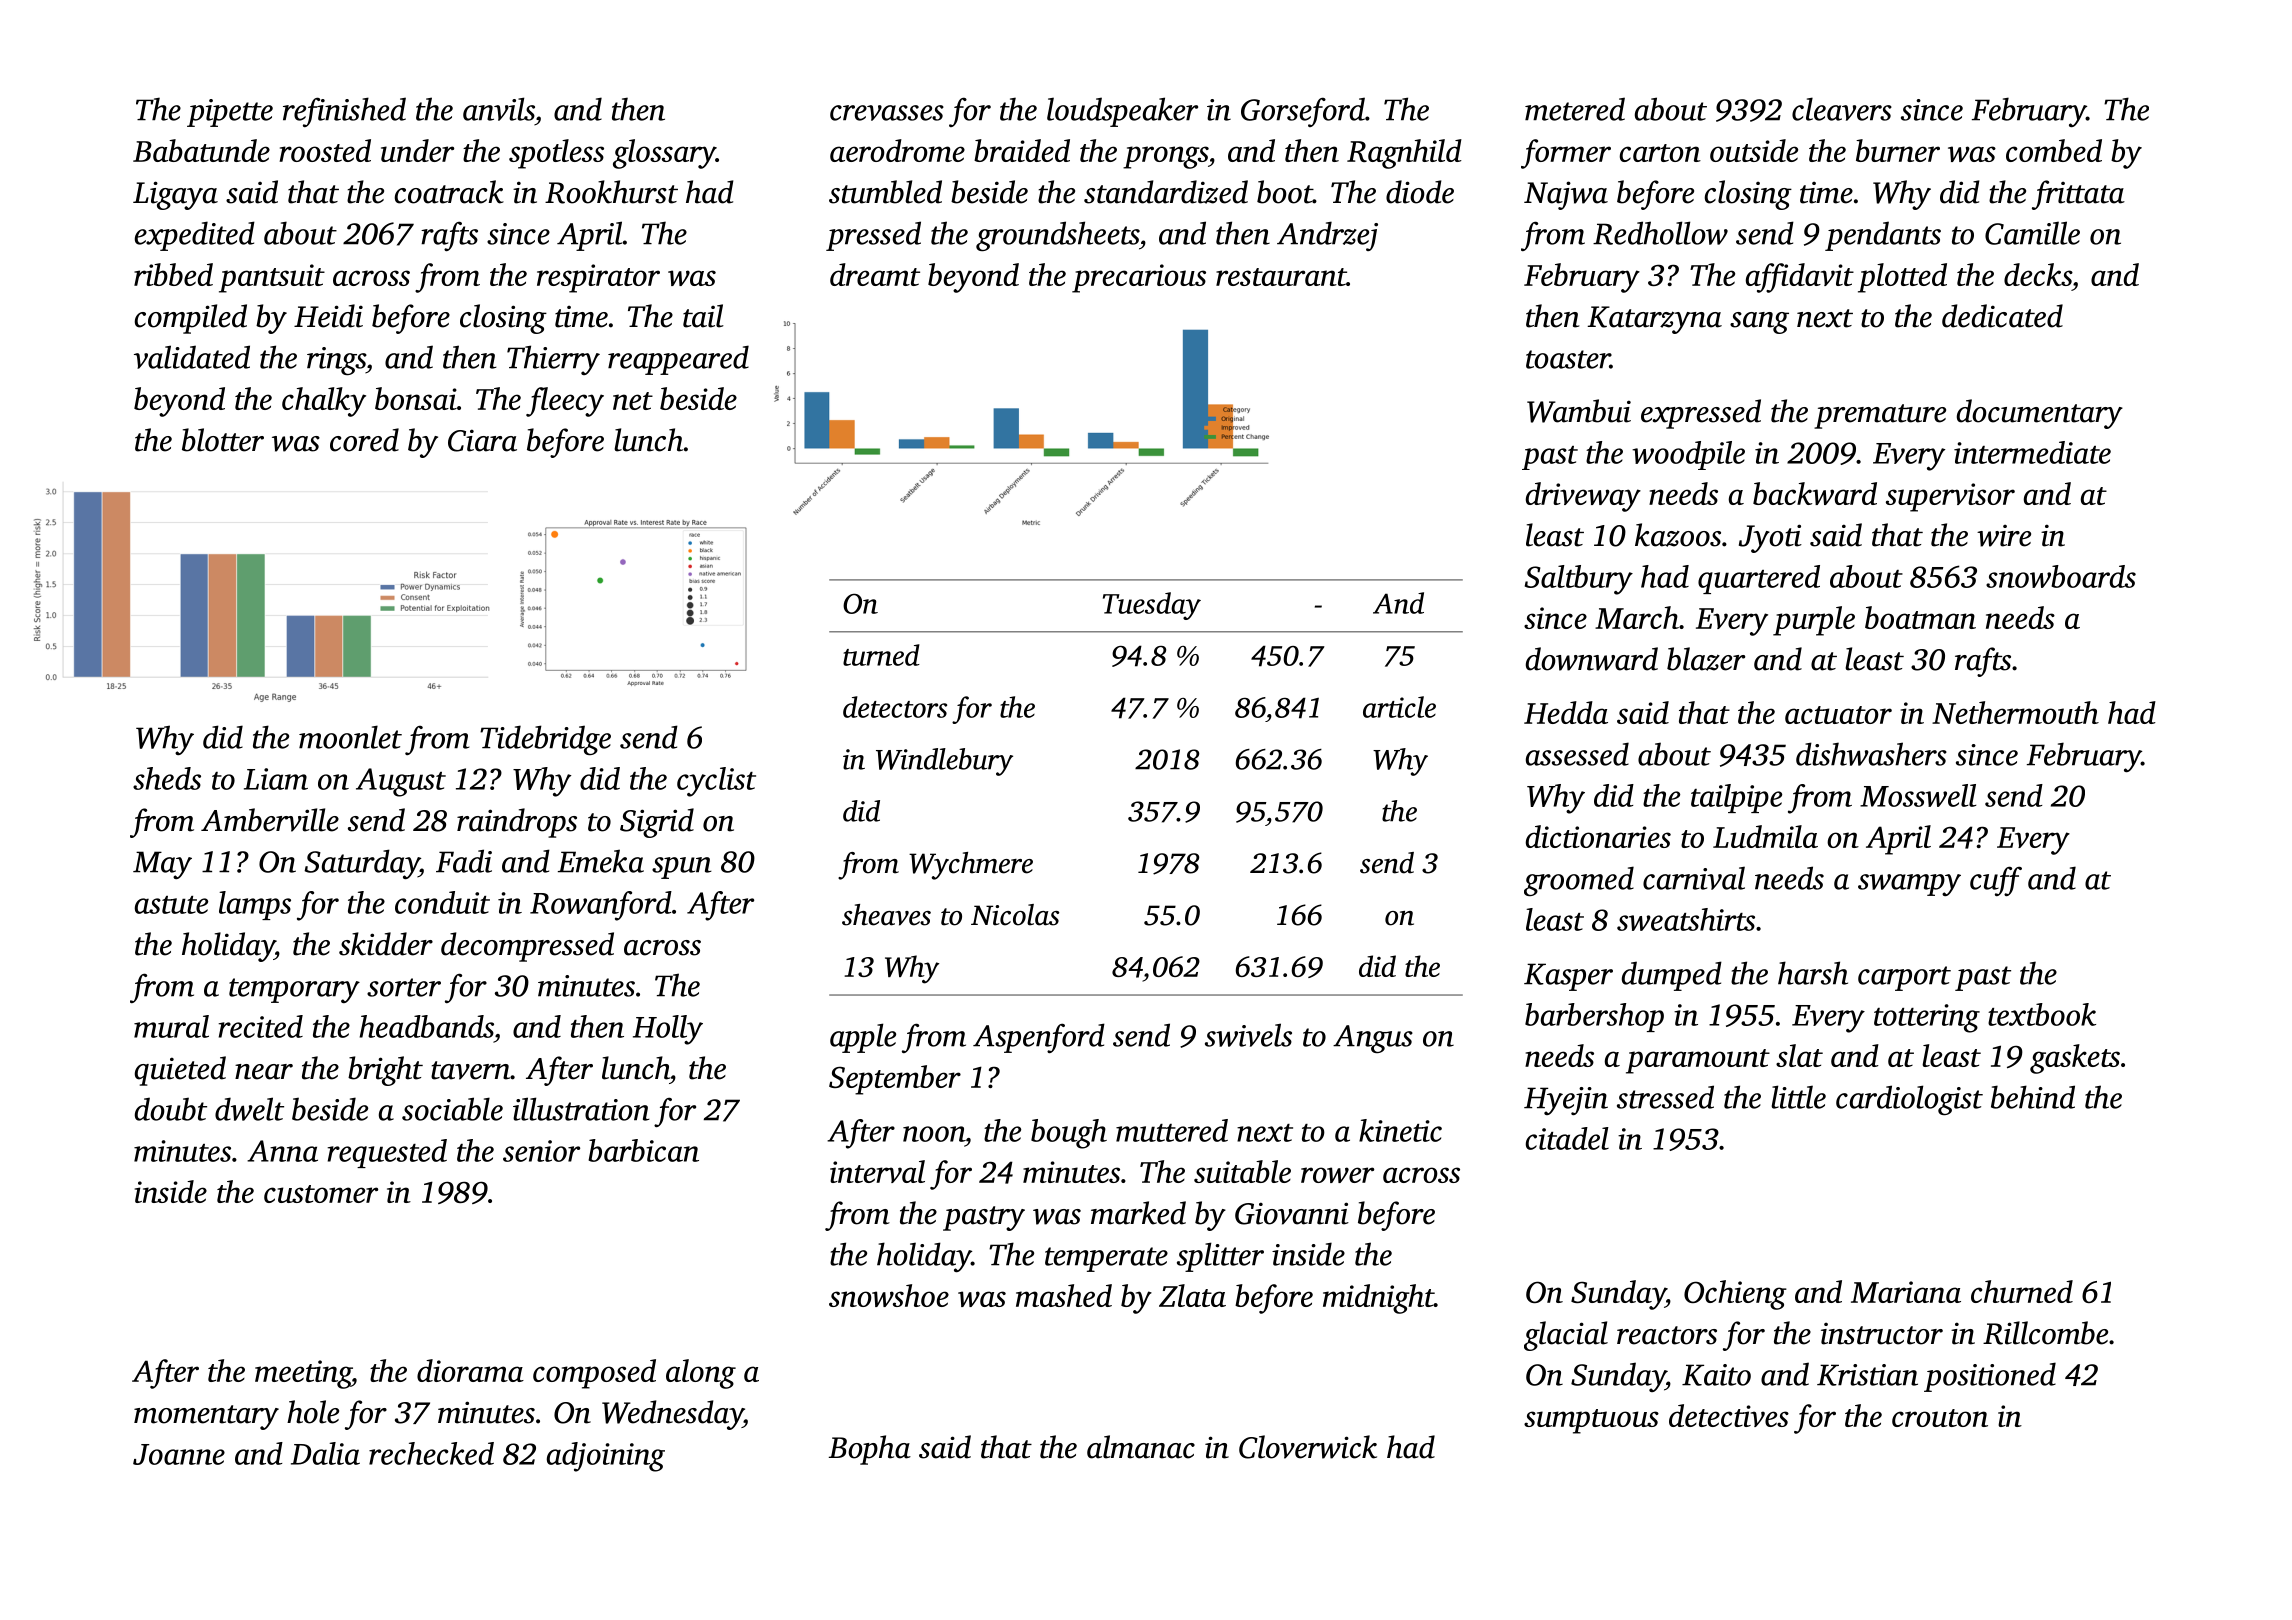 Image resolution: width=2292 pixels, height=1620 pixels. Describe the element at coordinates (350, 737) in the image. I see `moonlet` at that location.
